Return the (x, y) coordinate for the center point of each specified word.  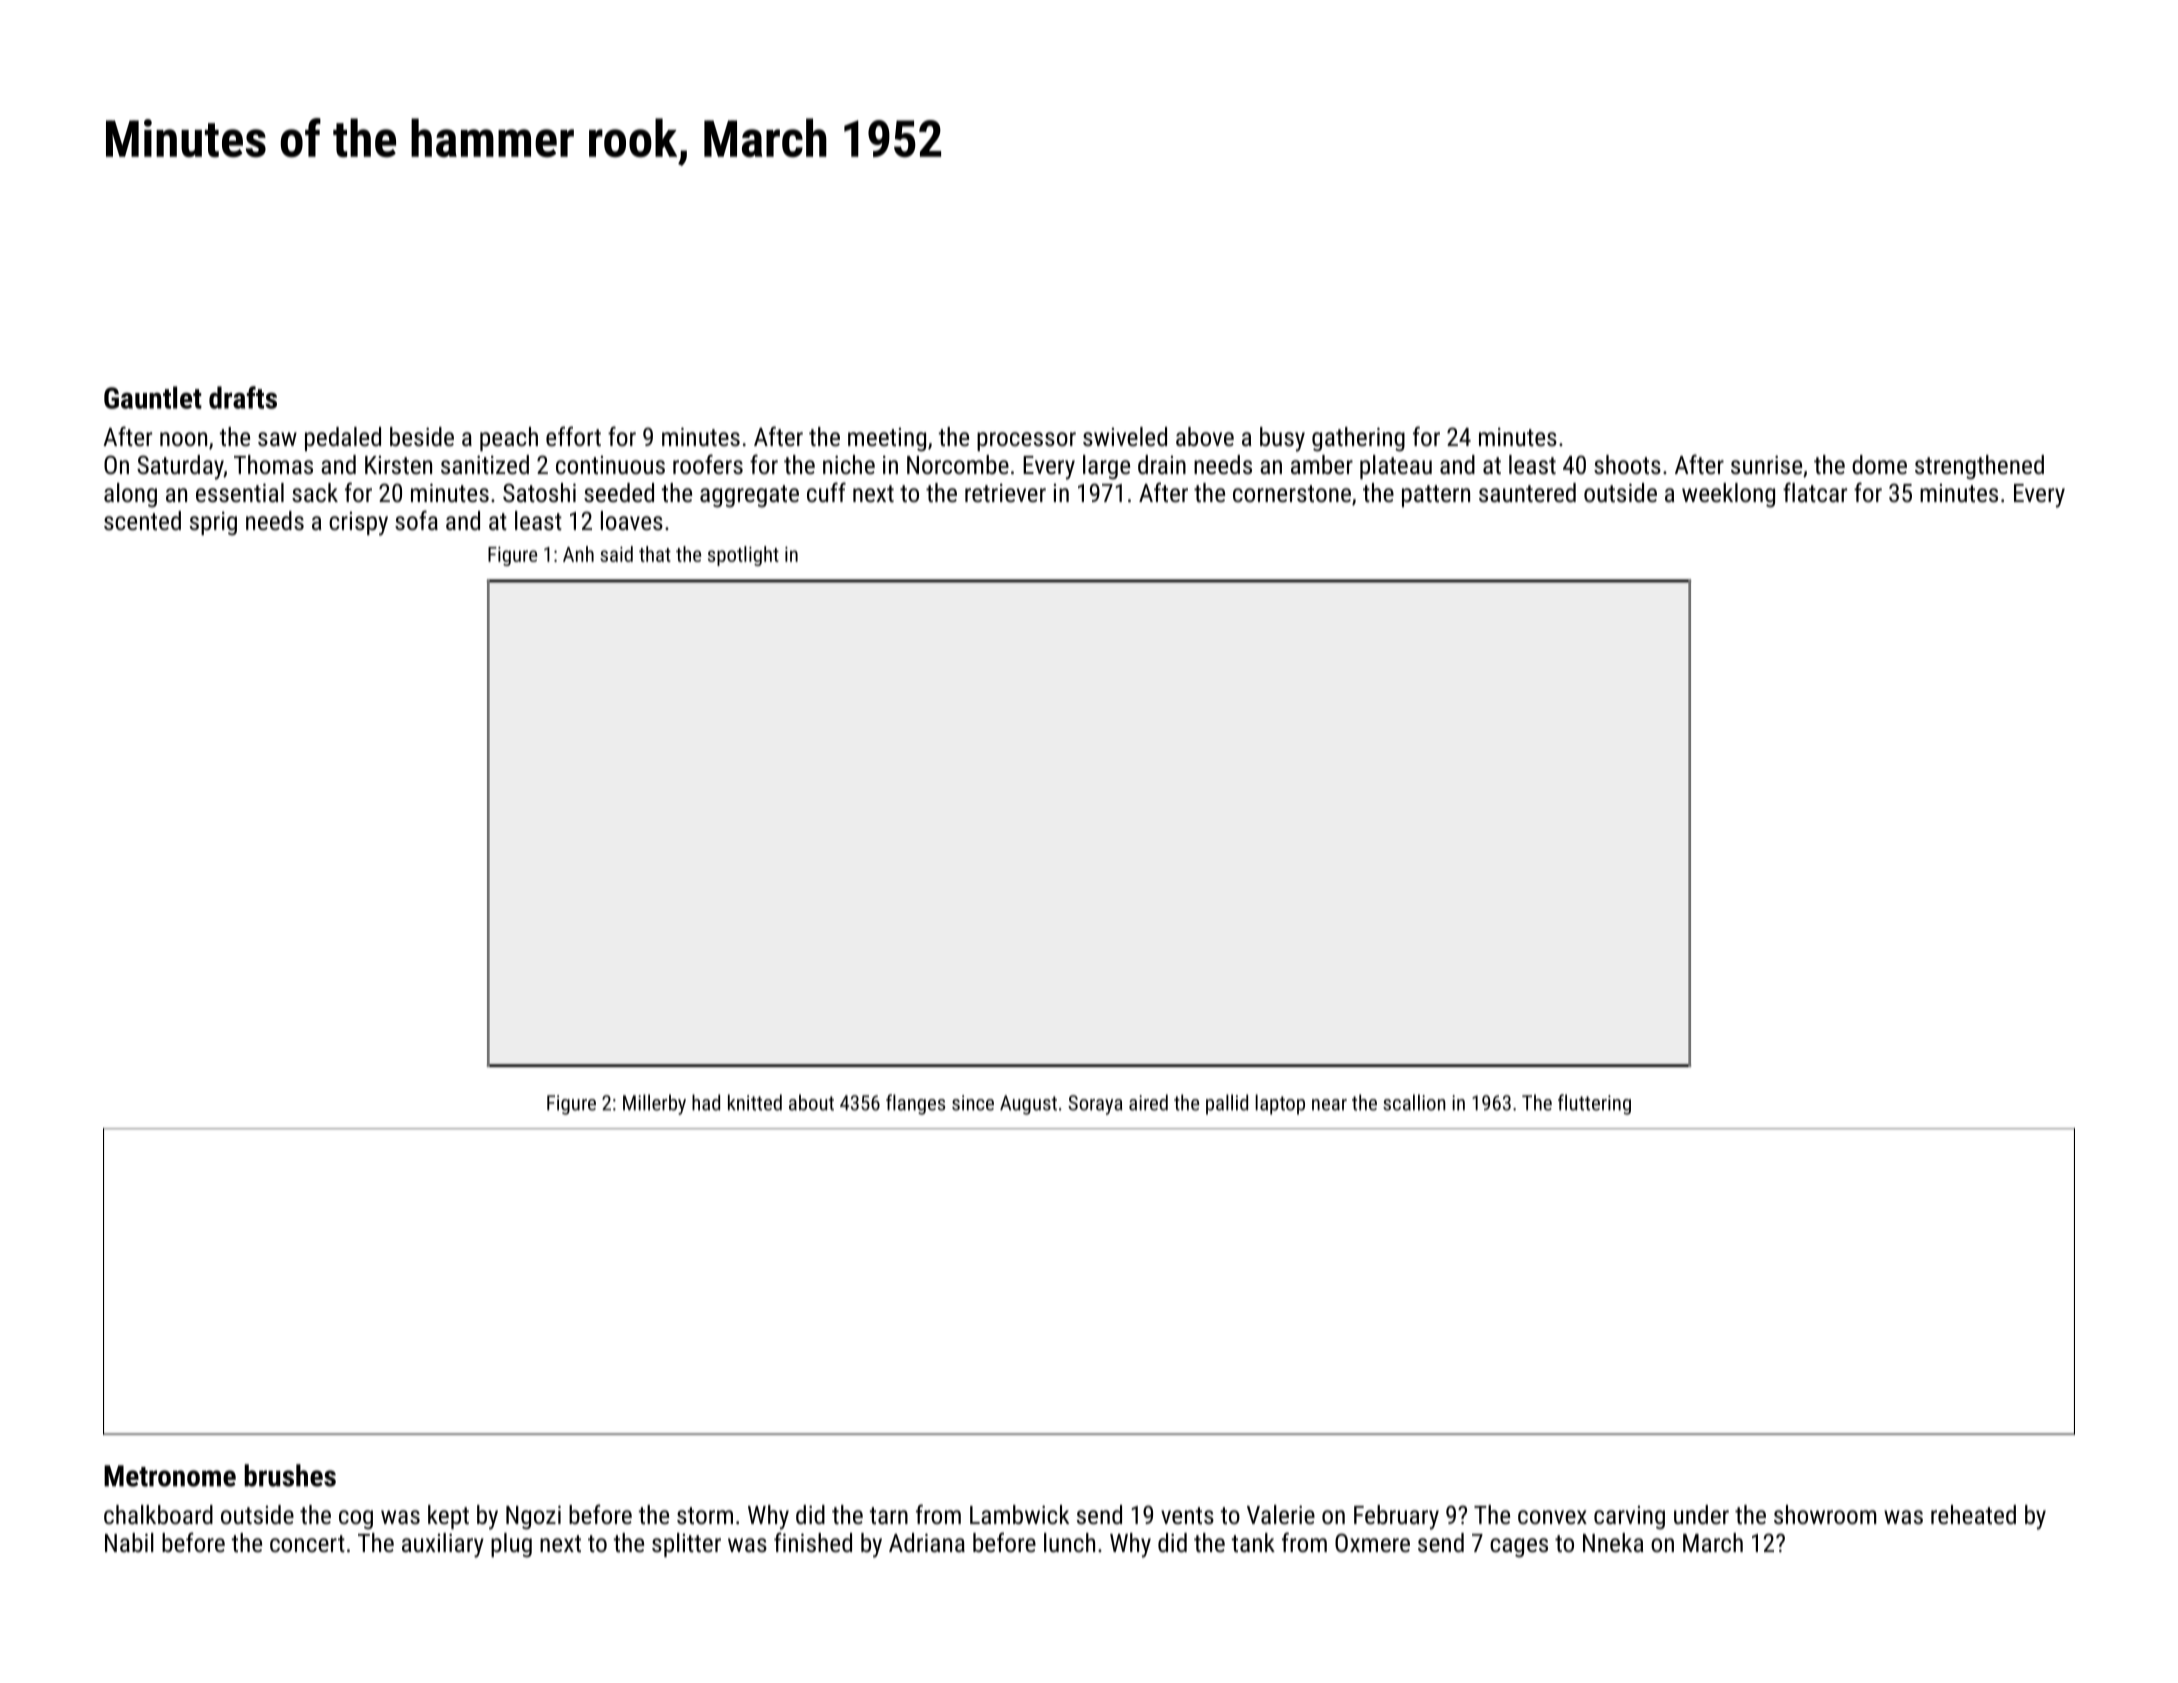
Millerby (654, 1104)
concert (307, 1543)
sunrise (1766, 464)
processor (1026, 441)
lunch (1069, 1542)
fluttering (1594, 1104)
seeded (619, 492)
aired (1148, 1102)
